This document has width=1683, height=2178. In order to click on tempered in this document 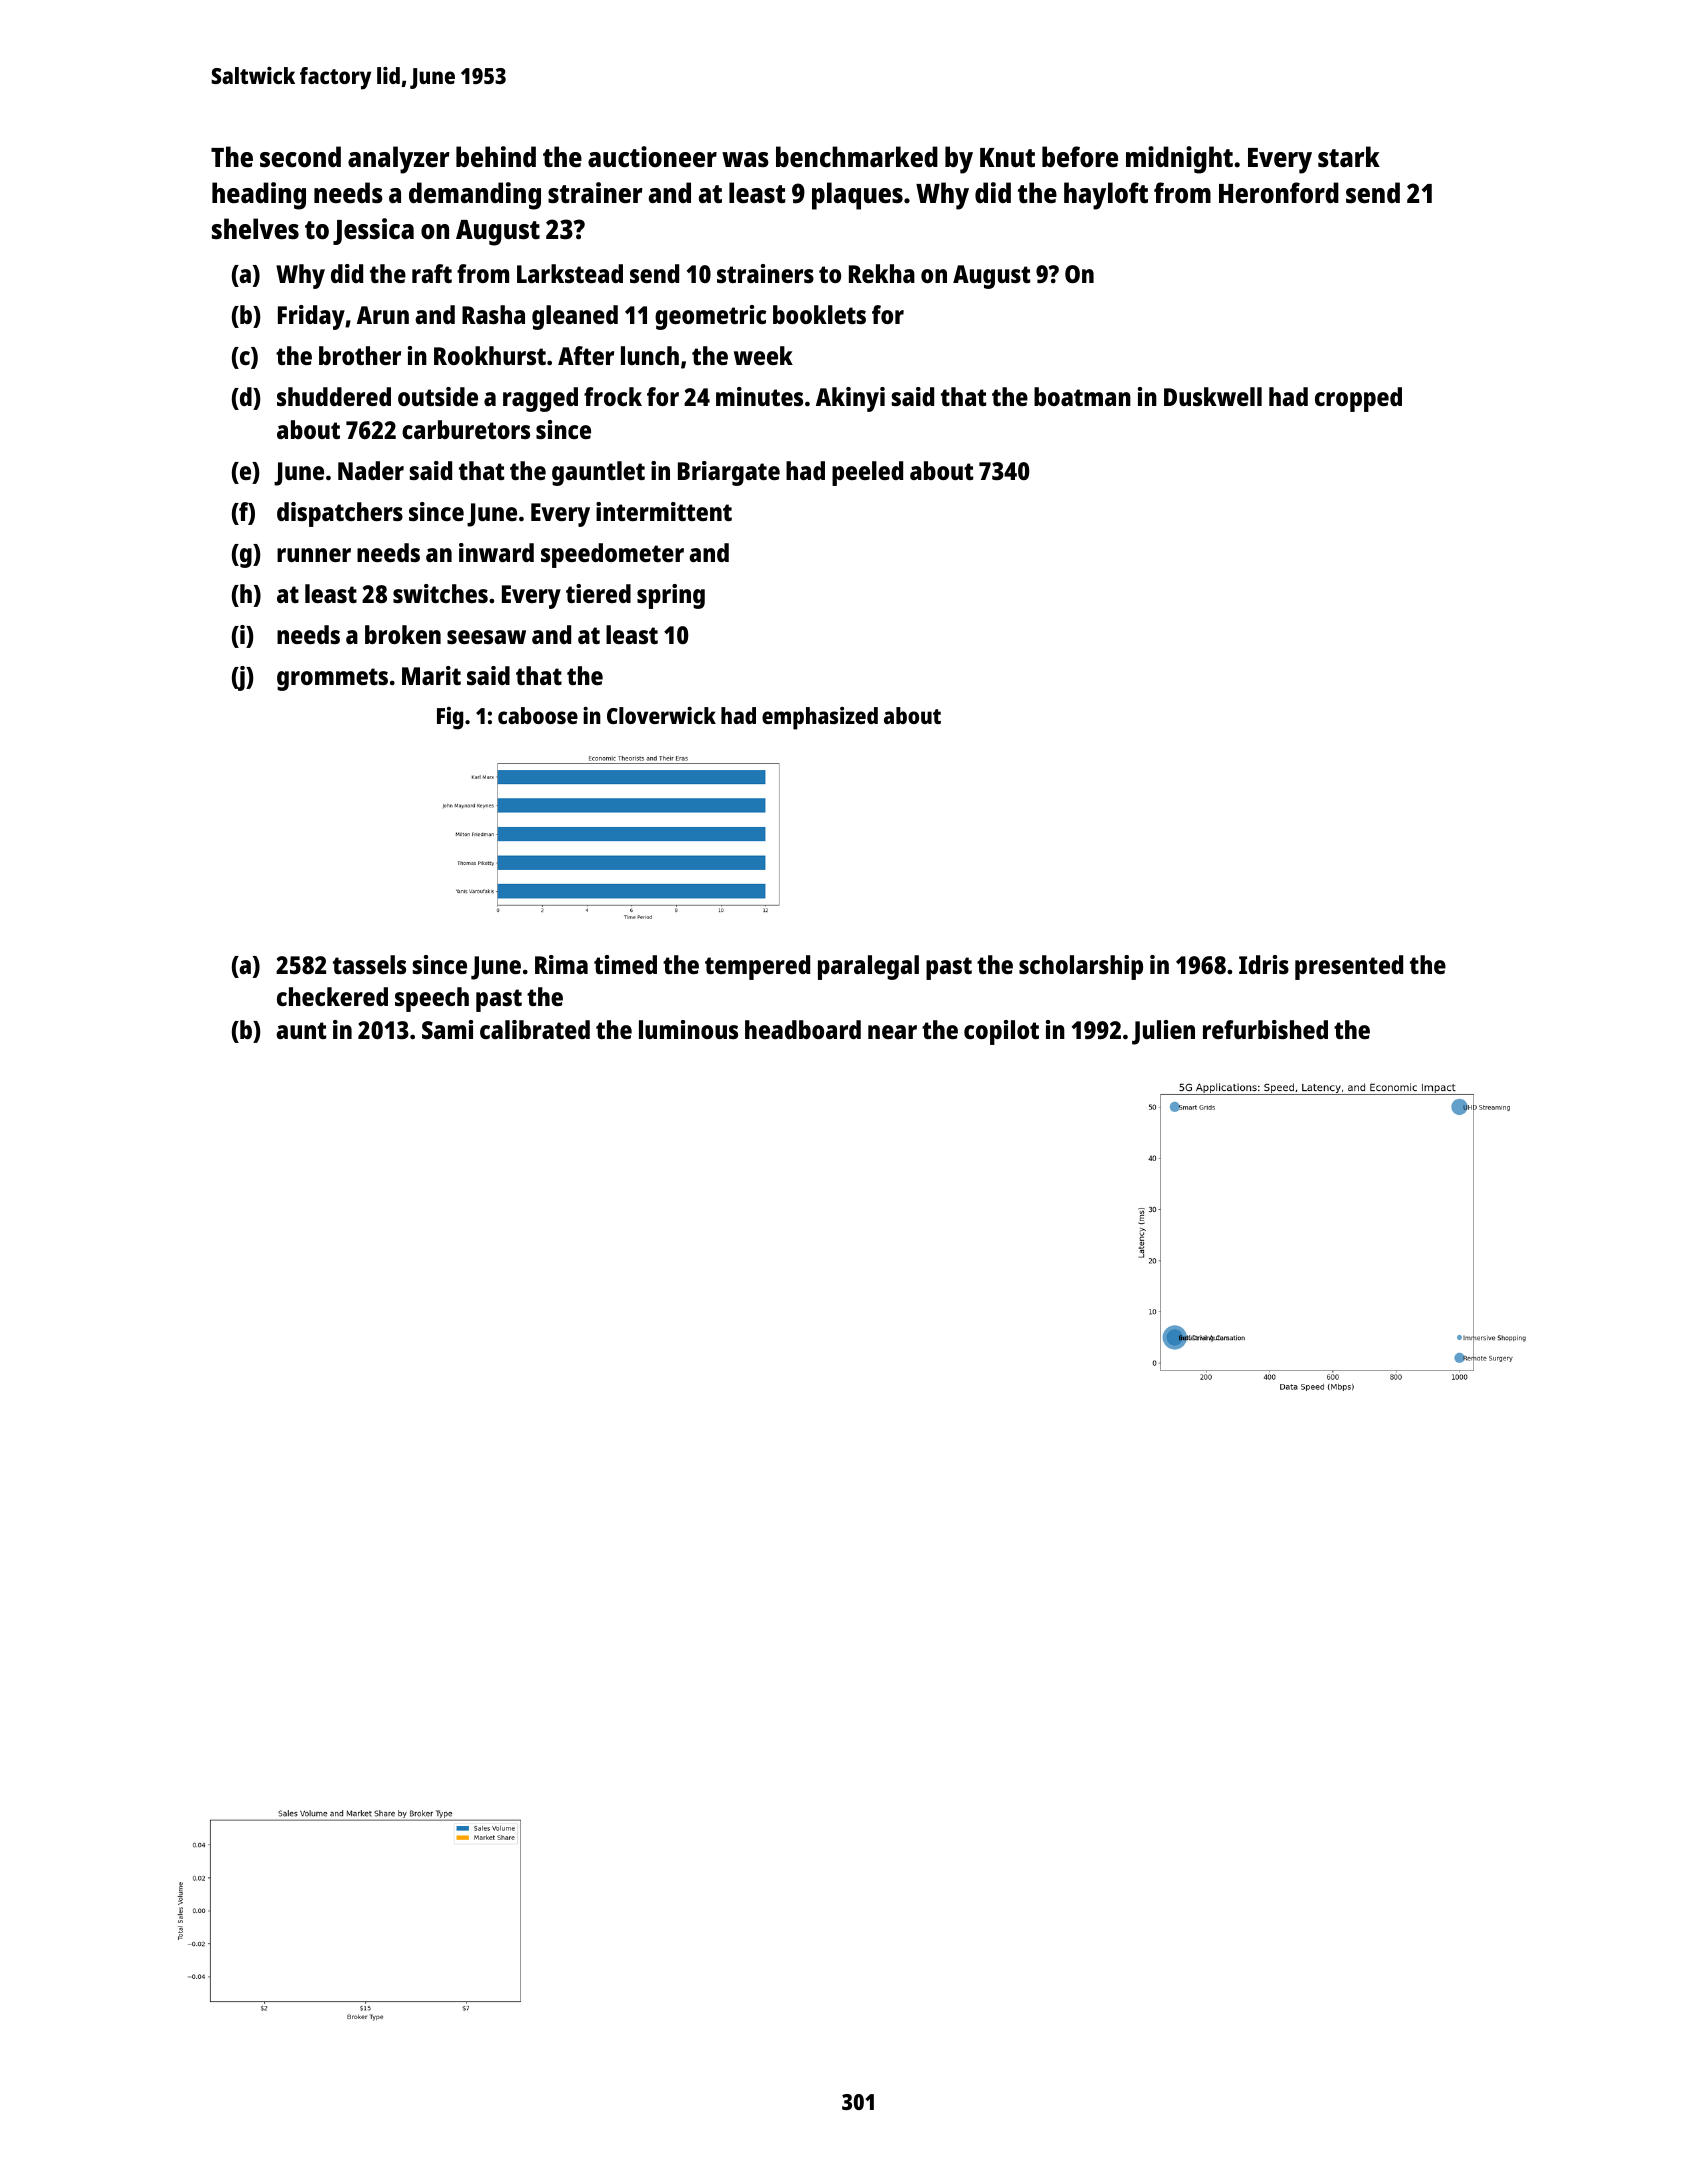, I will do `click(757, 967)`.
